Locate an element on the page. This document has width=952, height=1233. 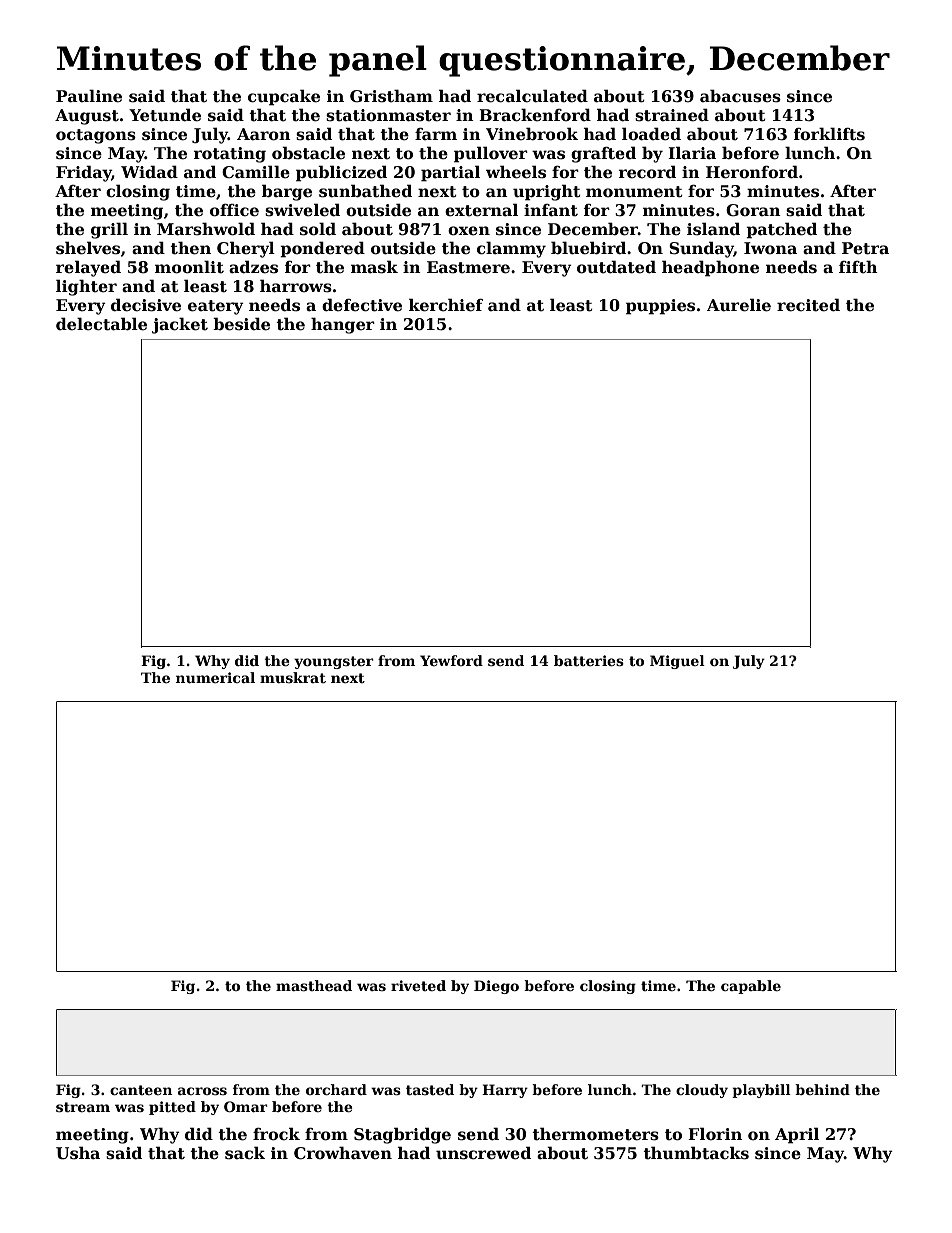
batteries is located at coordinates (589, 660).
